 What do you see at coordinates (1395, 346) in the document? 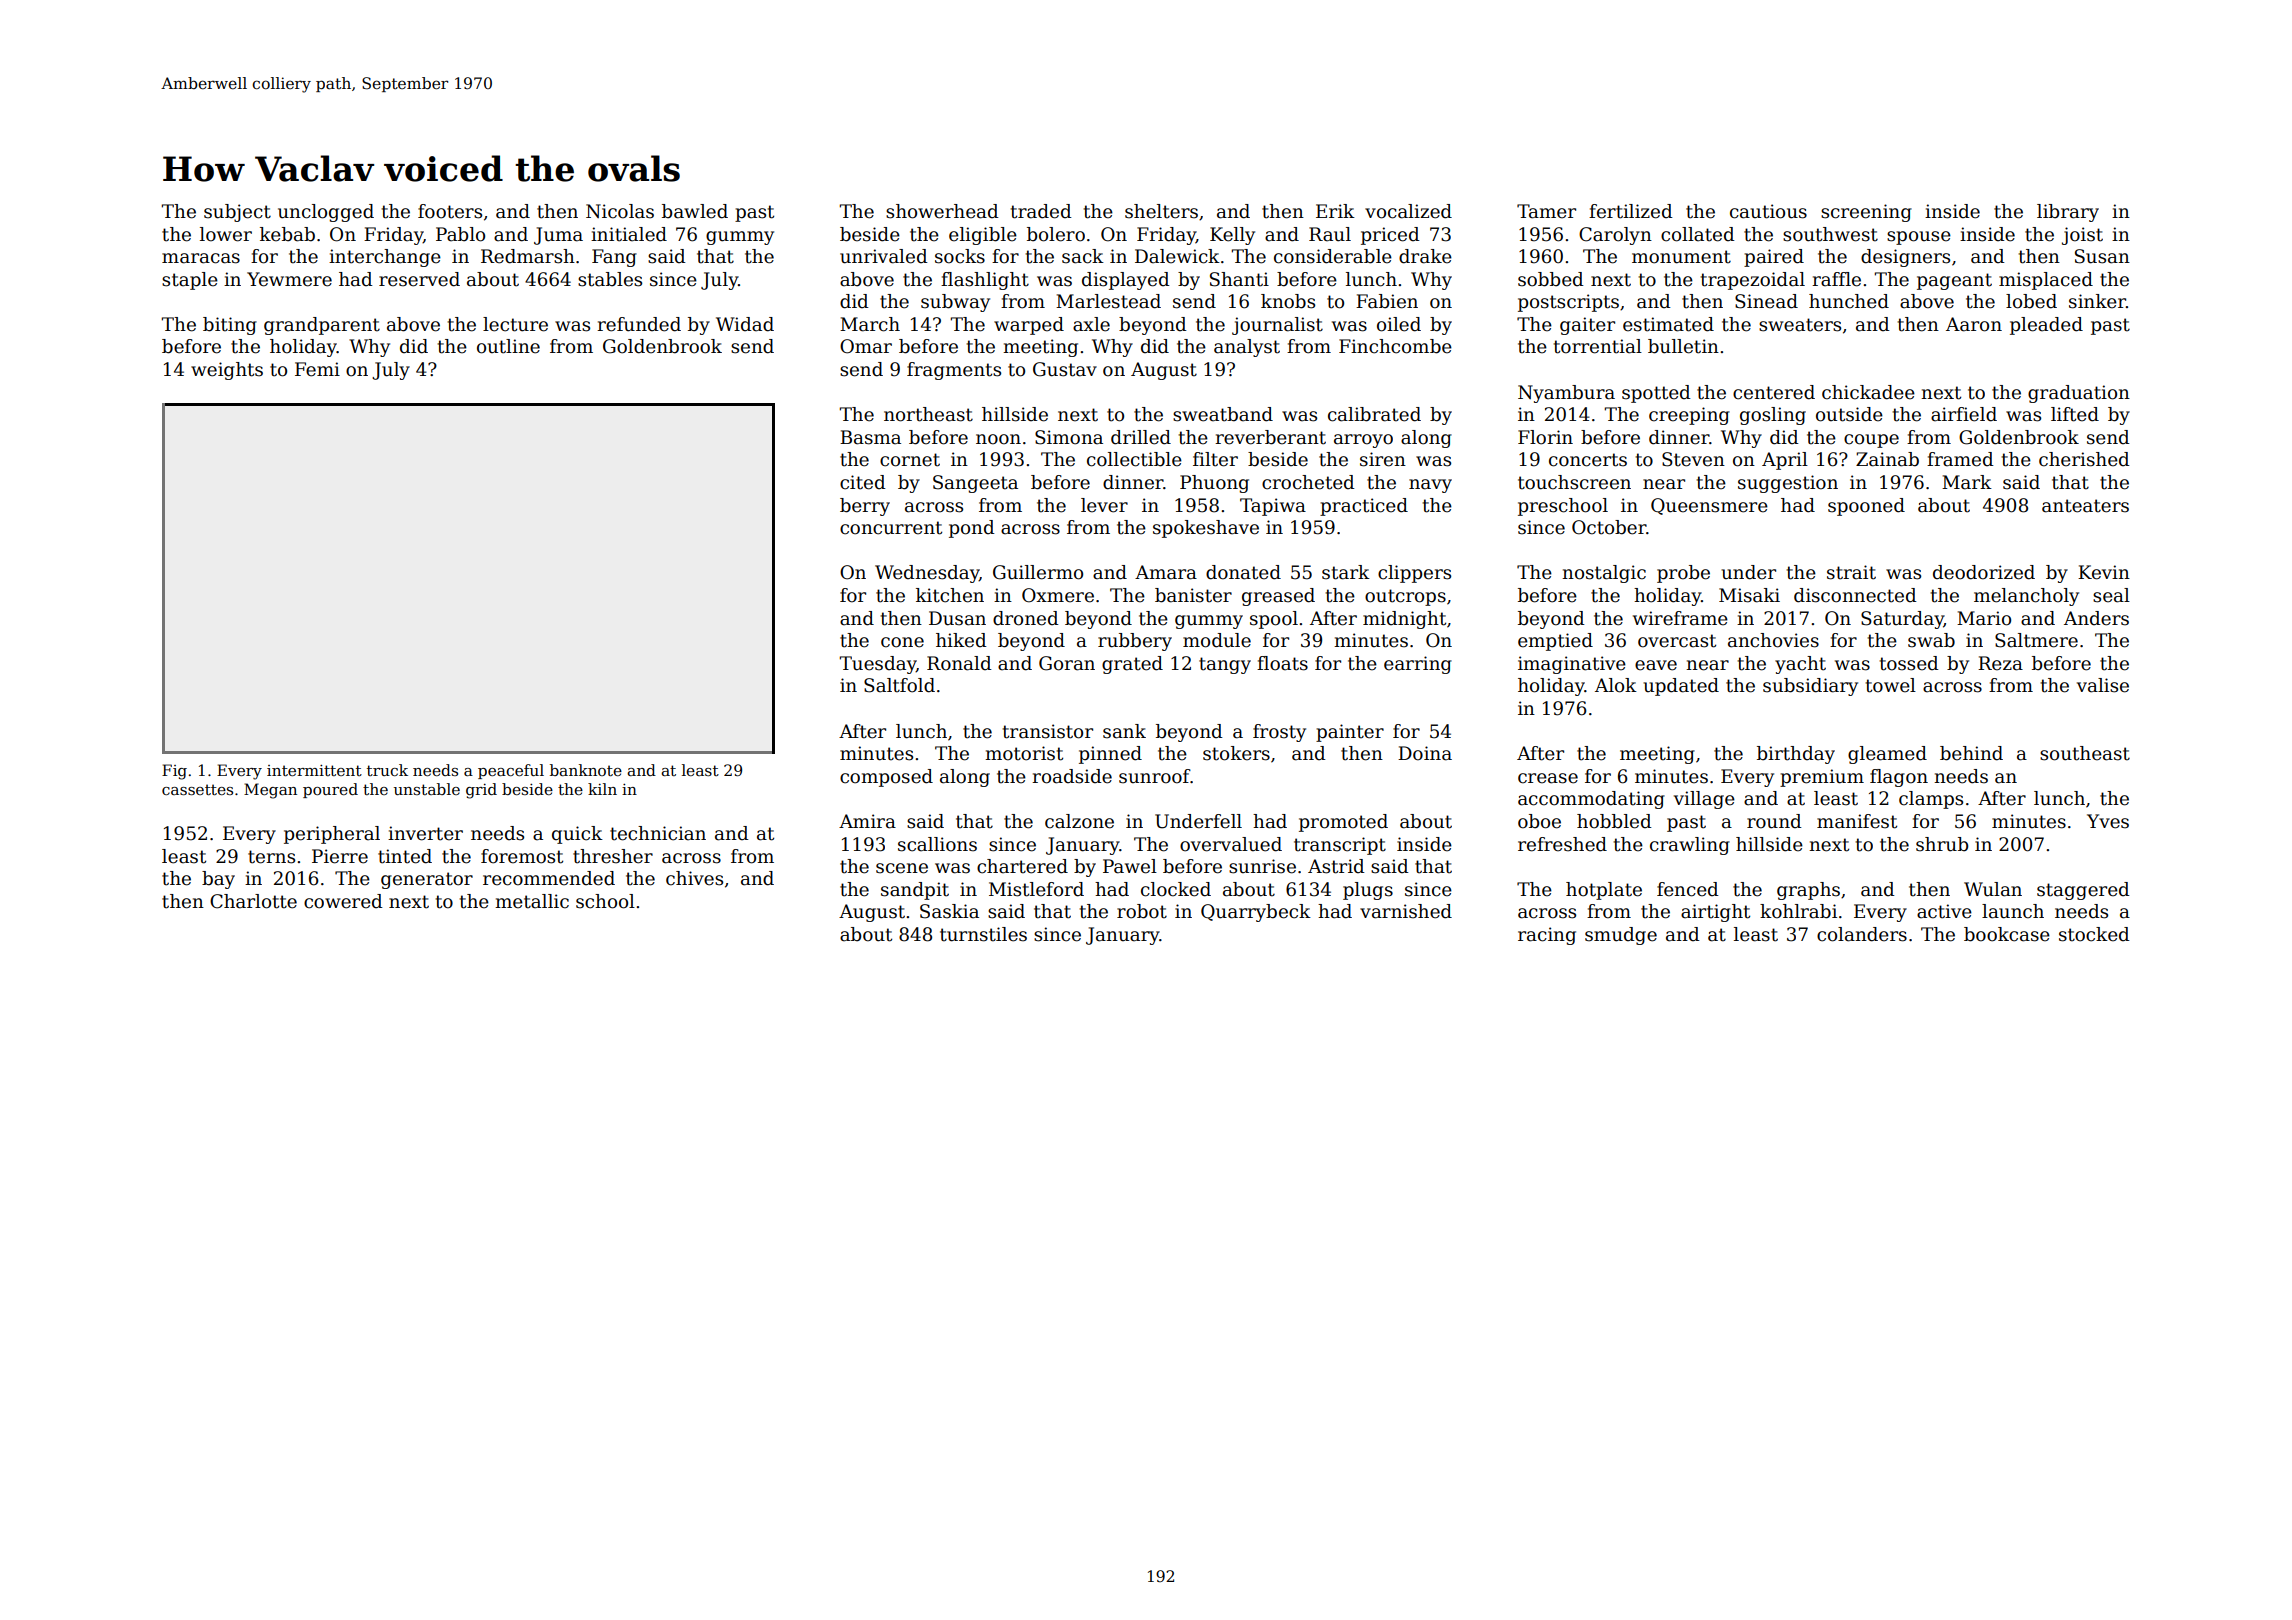
I see `Finchcombe` at bounding box center [1395, 346].
